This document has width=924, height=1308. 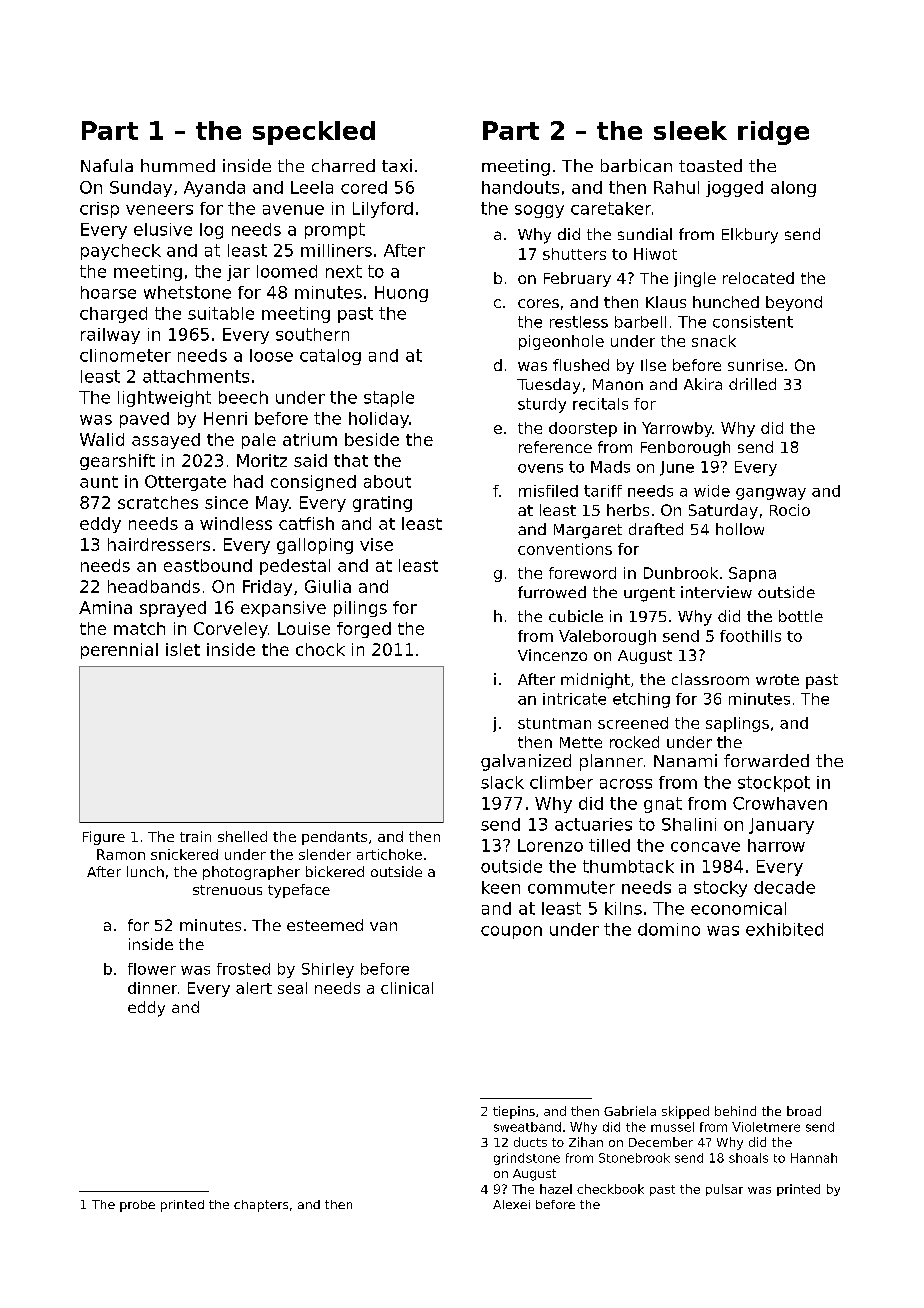 What do you see at coordinates (99, 482) in the document?
I see `aunt` at bounding box center [99, 482].
